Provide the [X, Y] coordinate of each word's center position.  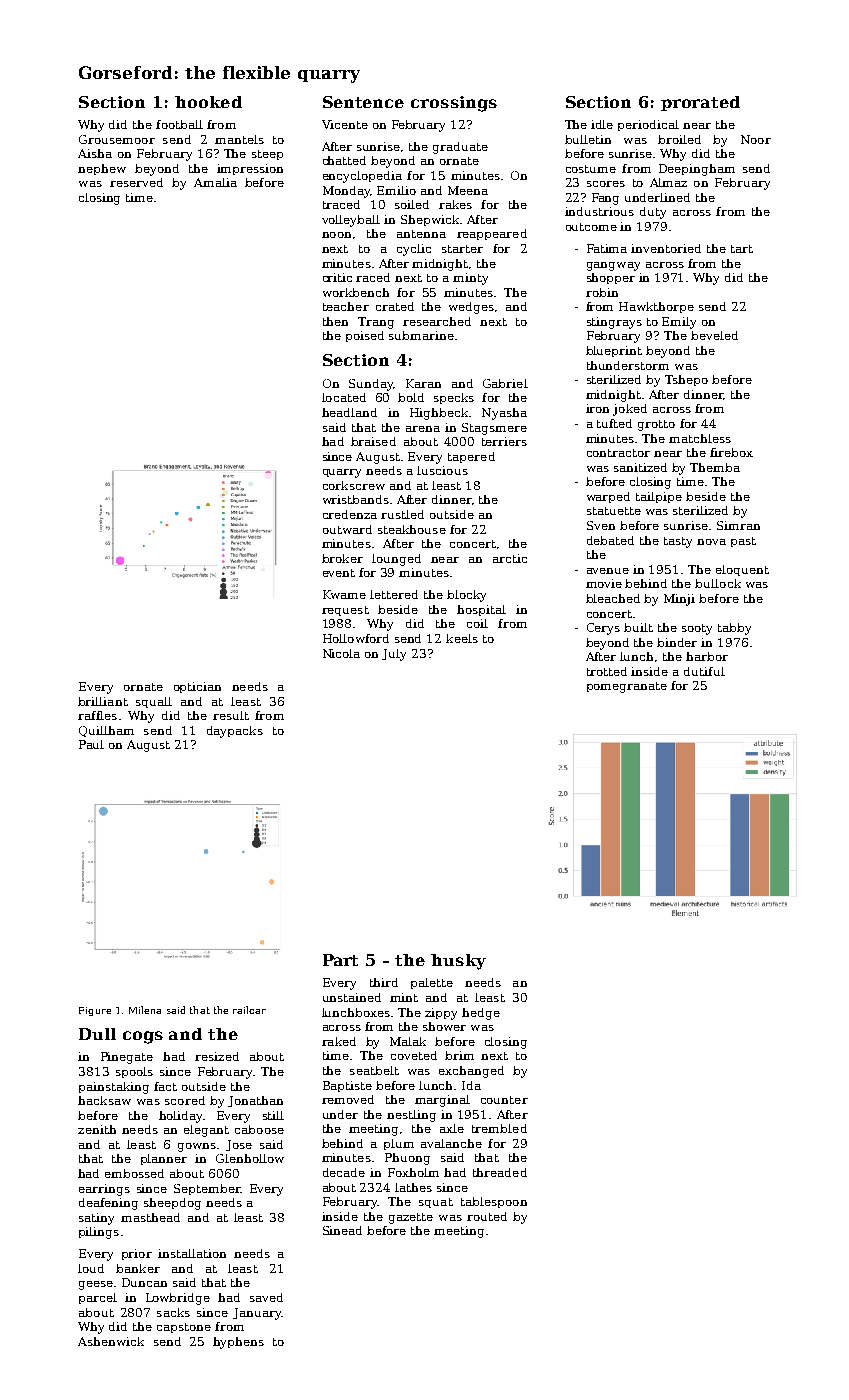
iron [597, 408]
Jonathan [255, 1101]
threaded [500, 1172]
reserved [136, 182]
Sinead [342, 1230]
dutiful [704, 671]
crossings [454, 104]
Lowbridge [178, 1299]
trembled [499, 1128]
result [231, 715]
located [344, 397]
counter [504, 1100]
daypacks [235, 732]
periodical [648, 125]
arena [423, 429]
